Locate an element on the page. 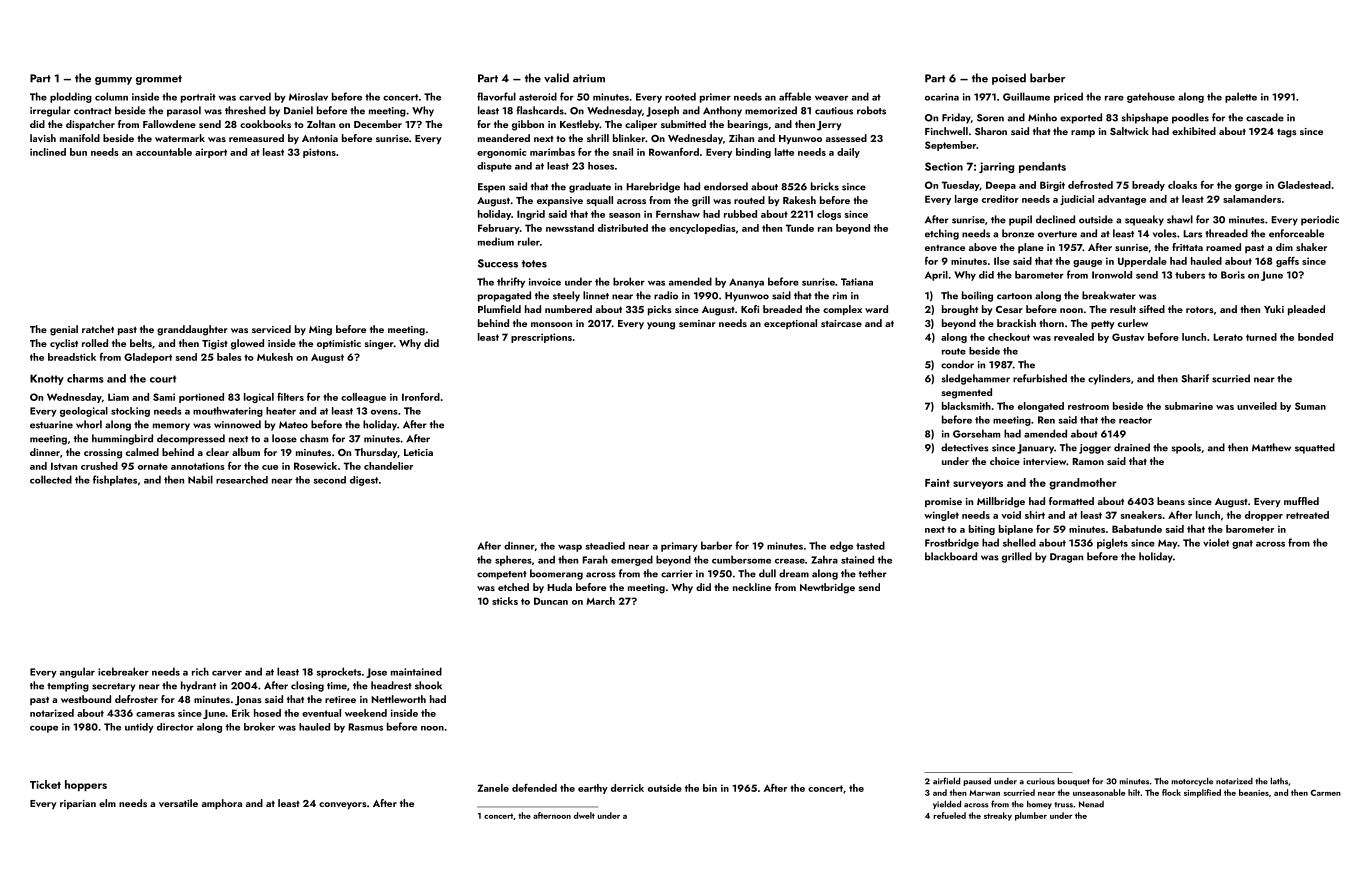  conveyors is located at coordinates (343, 805).
